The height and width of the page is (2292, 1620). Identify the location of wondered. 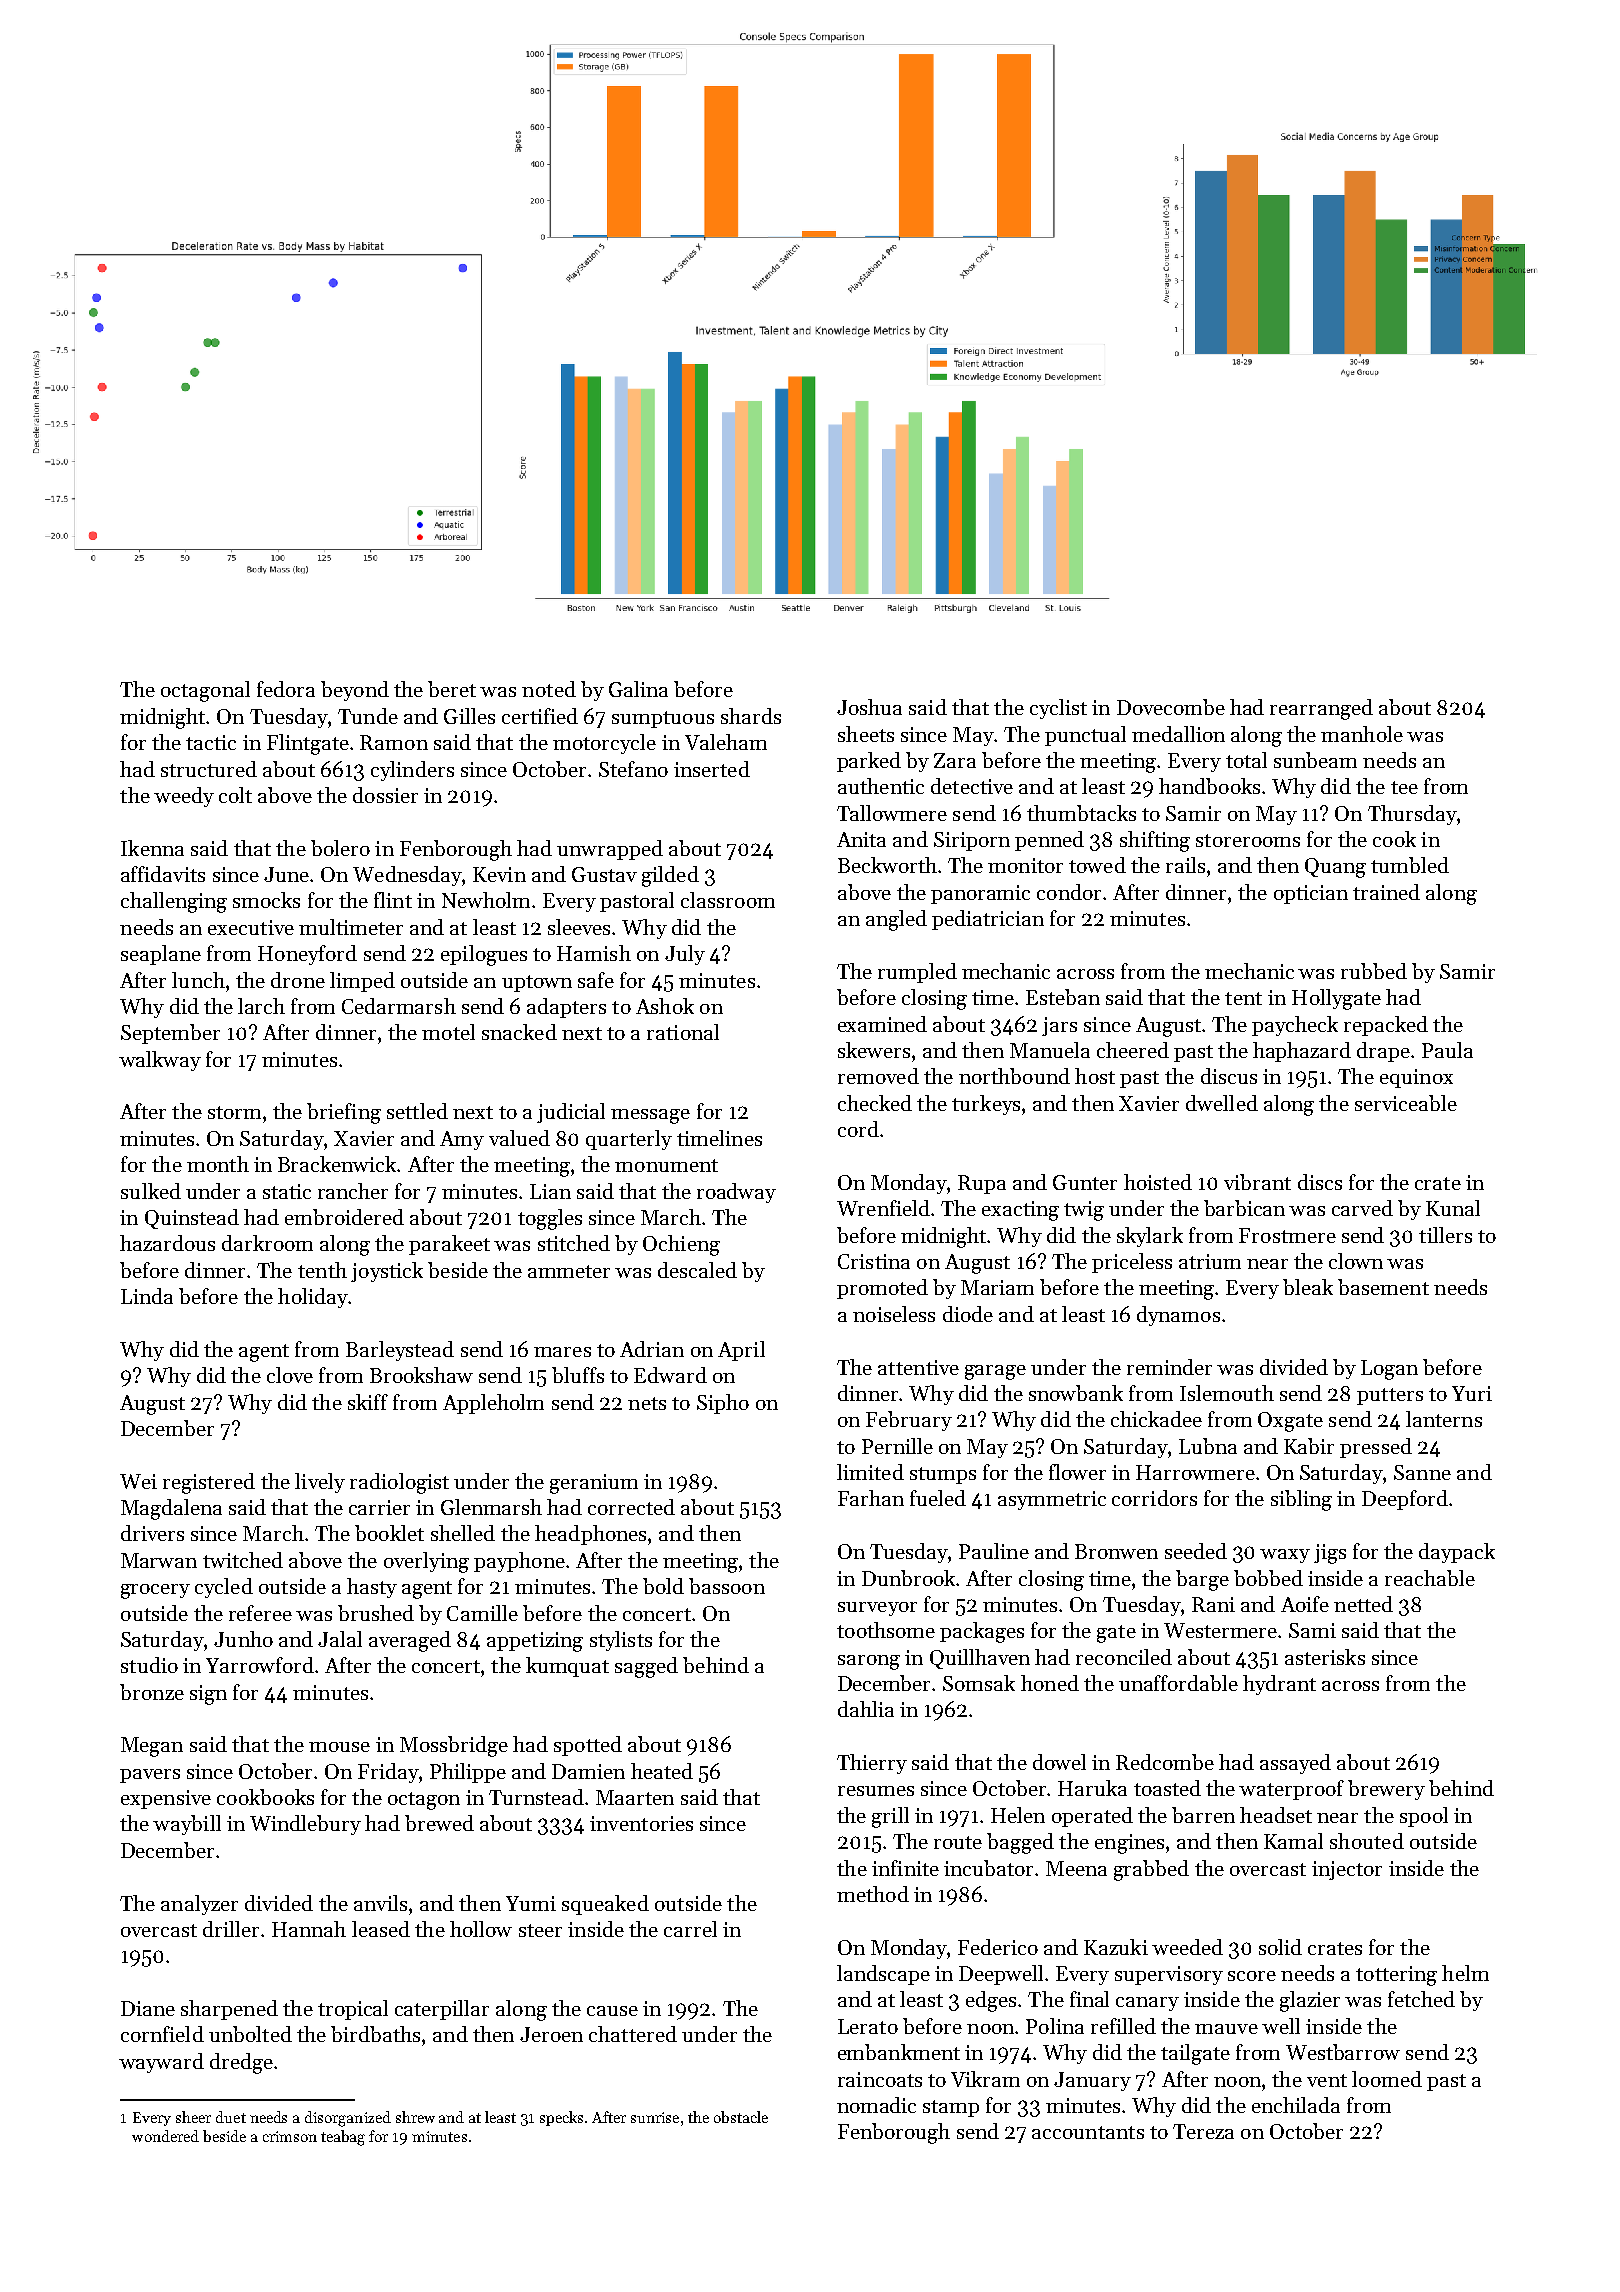
(165, 2136).
